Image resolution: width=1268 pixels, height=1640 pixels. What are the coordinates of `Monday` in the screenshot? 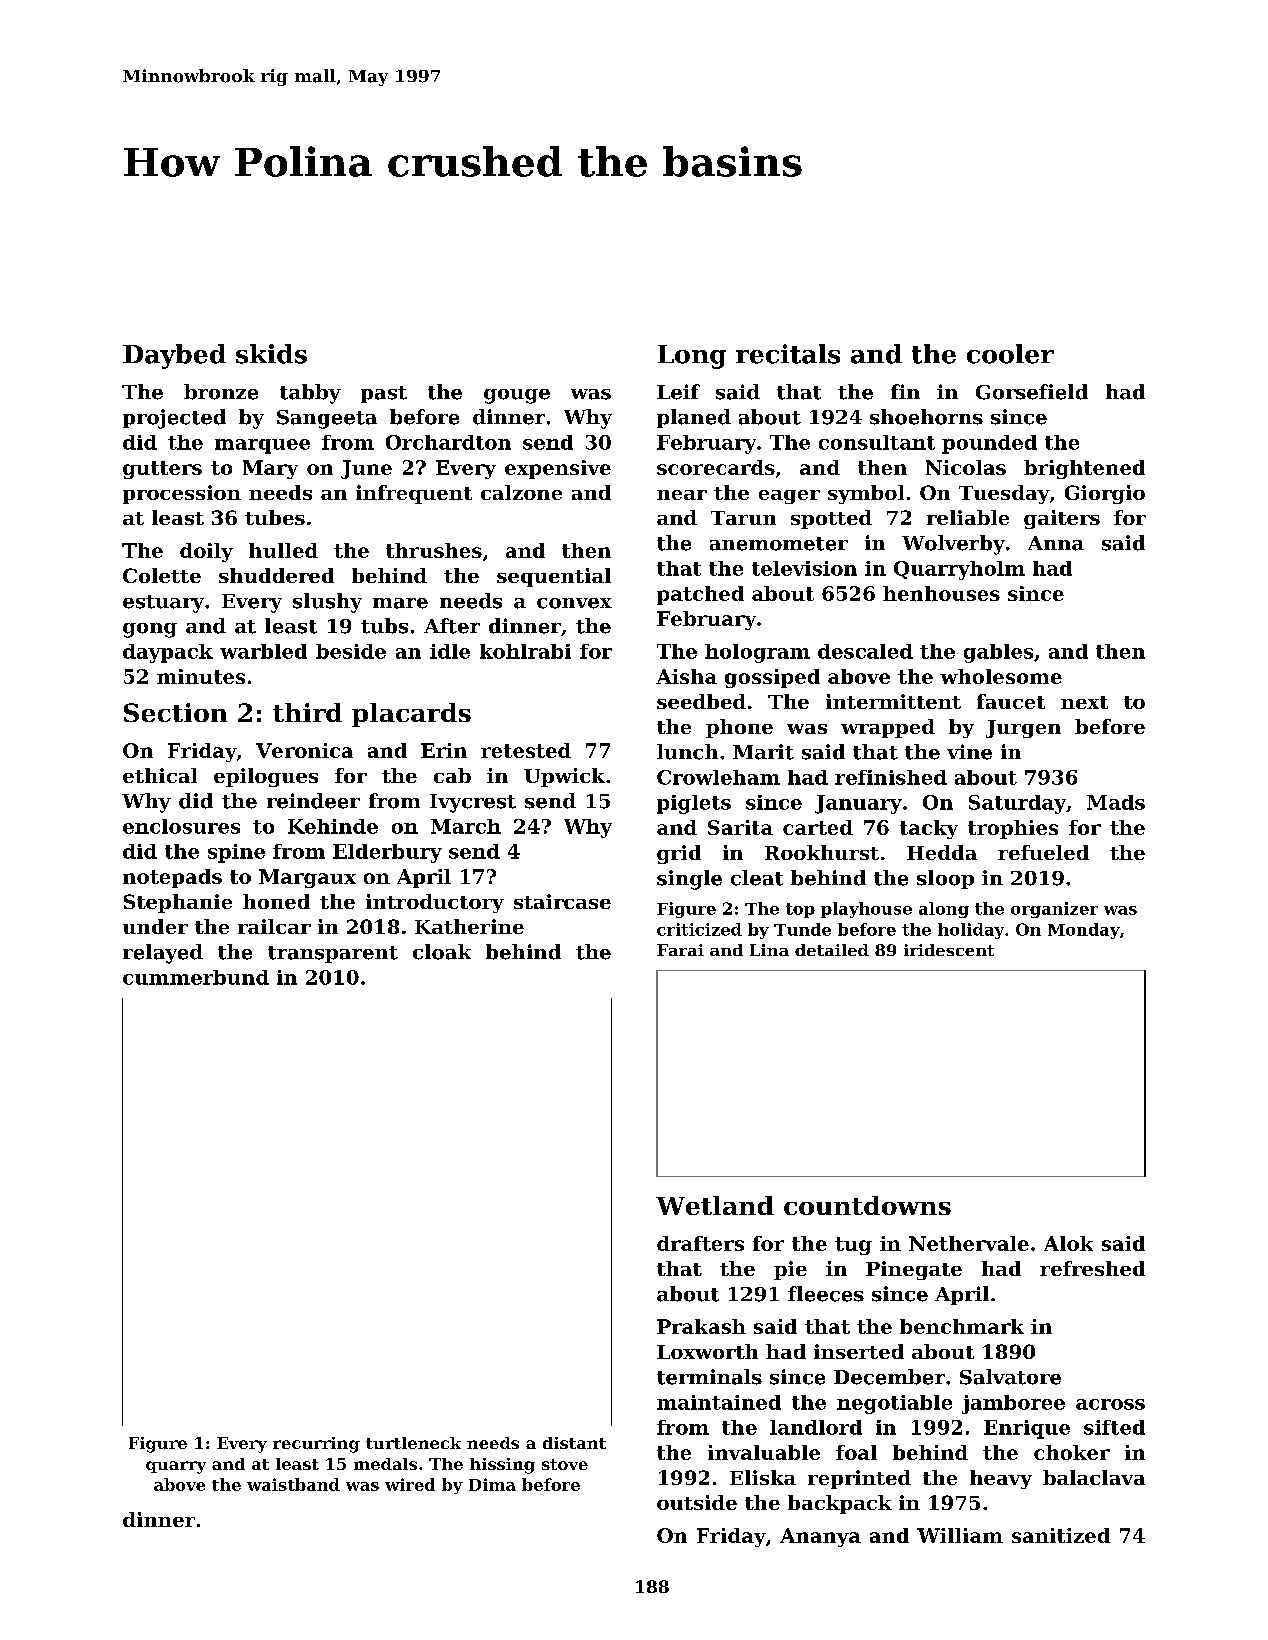 It's located at (1084, 931).
